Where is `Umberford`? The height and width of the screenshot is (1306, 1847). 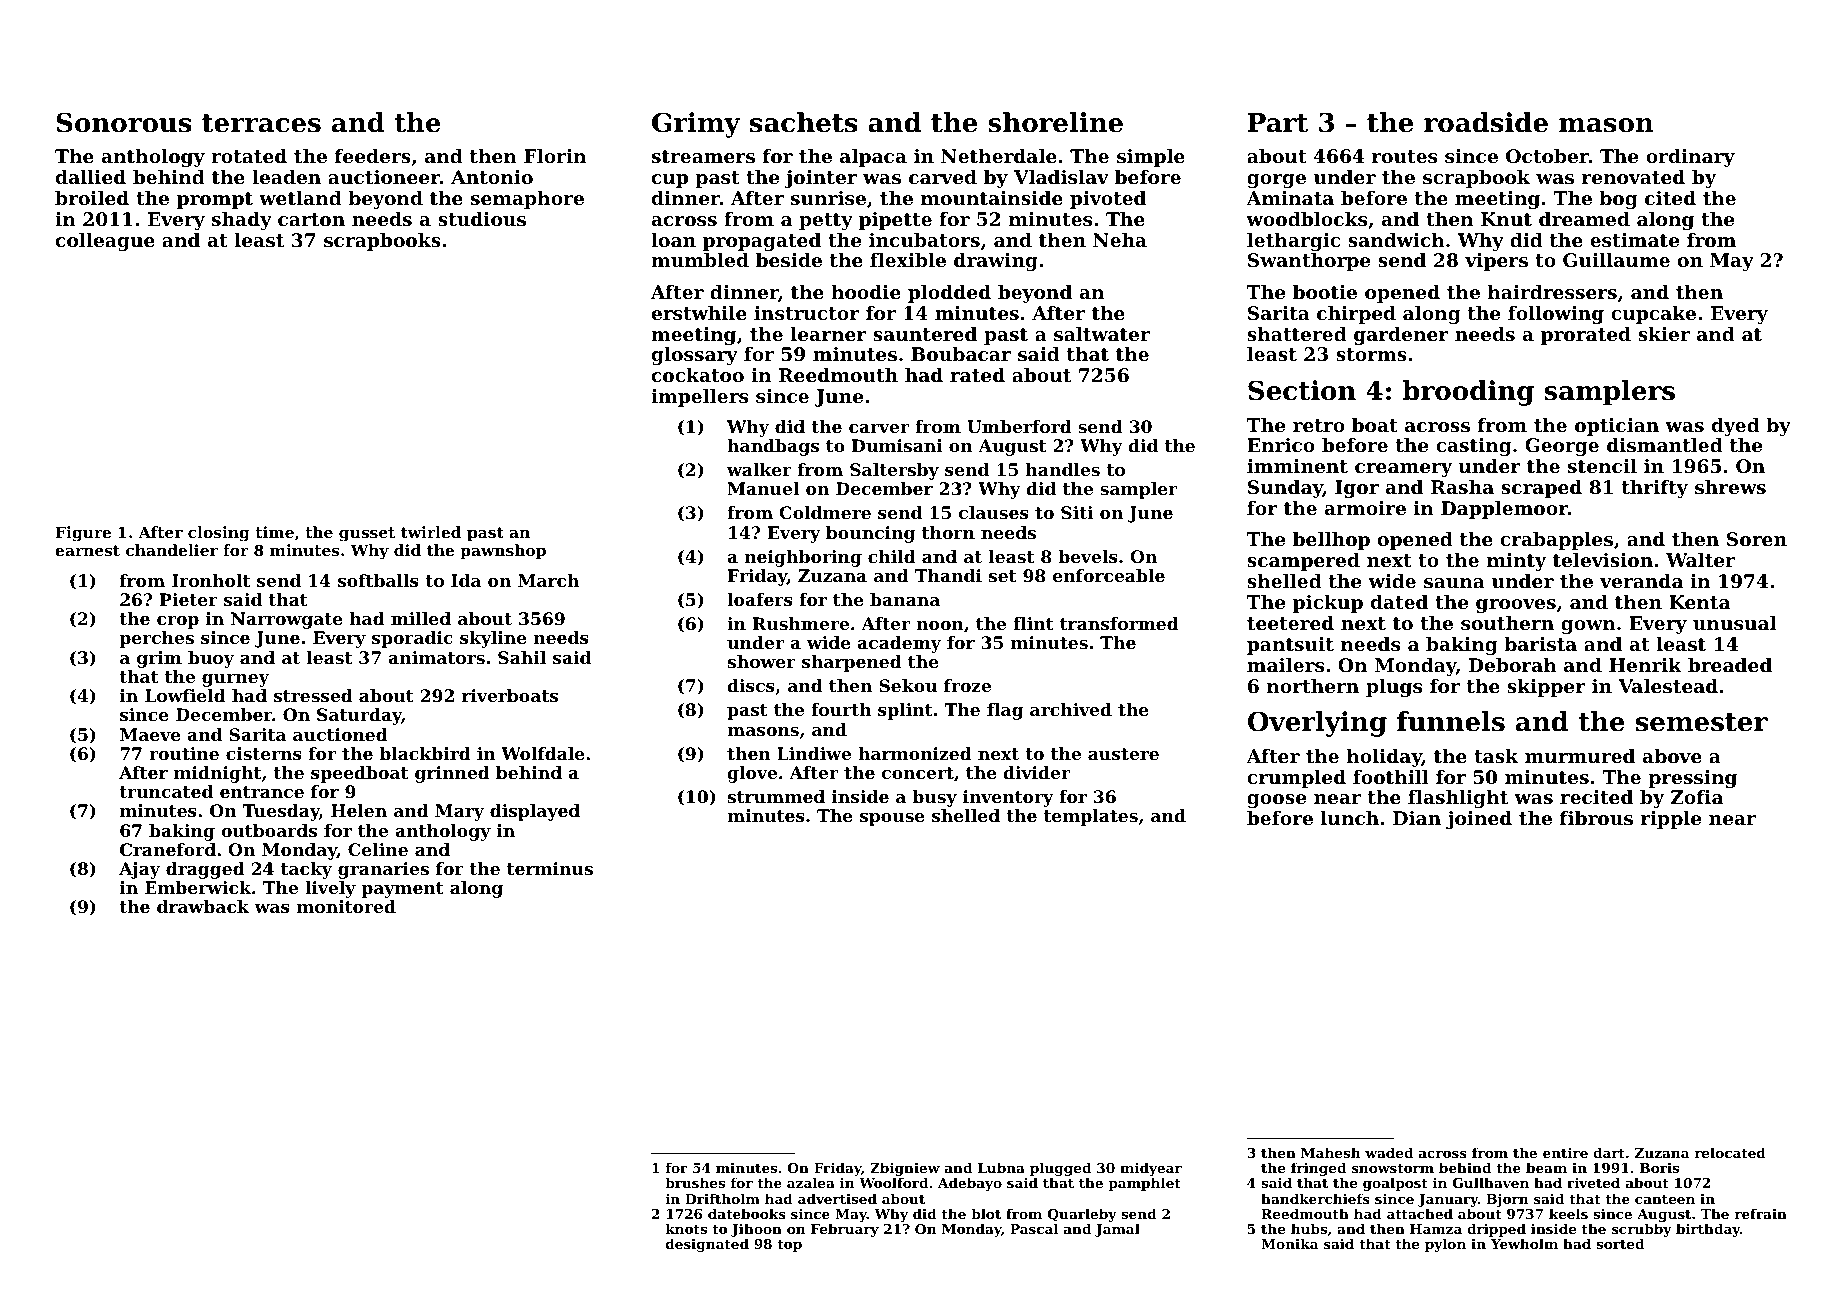 Umberford is located at coordinates (1019, 426).
